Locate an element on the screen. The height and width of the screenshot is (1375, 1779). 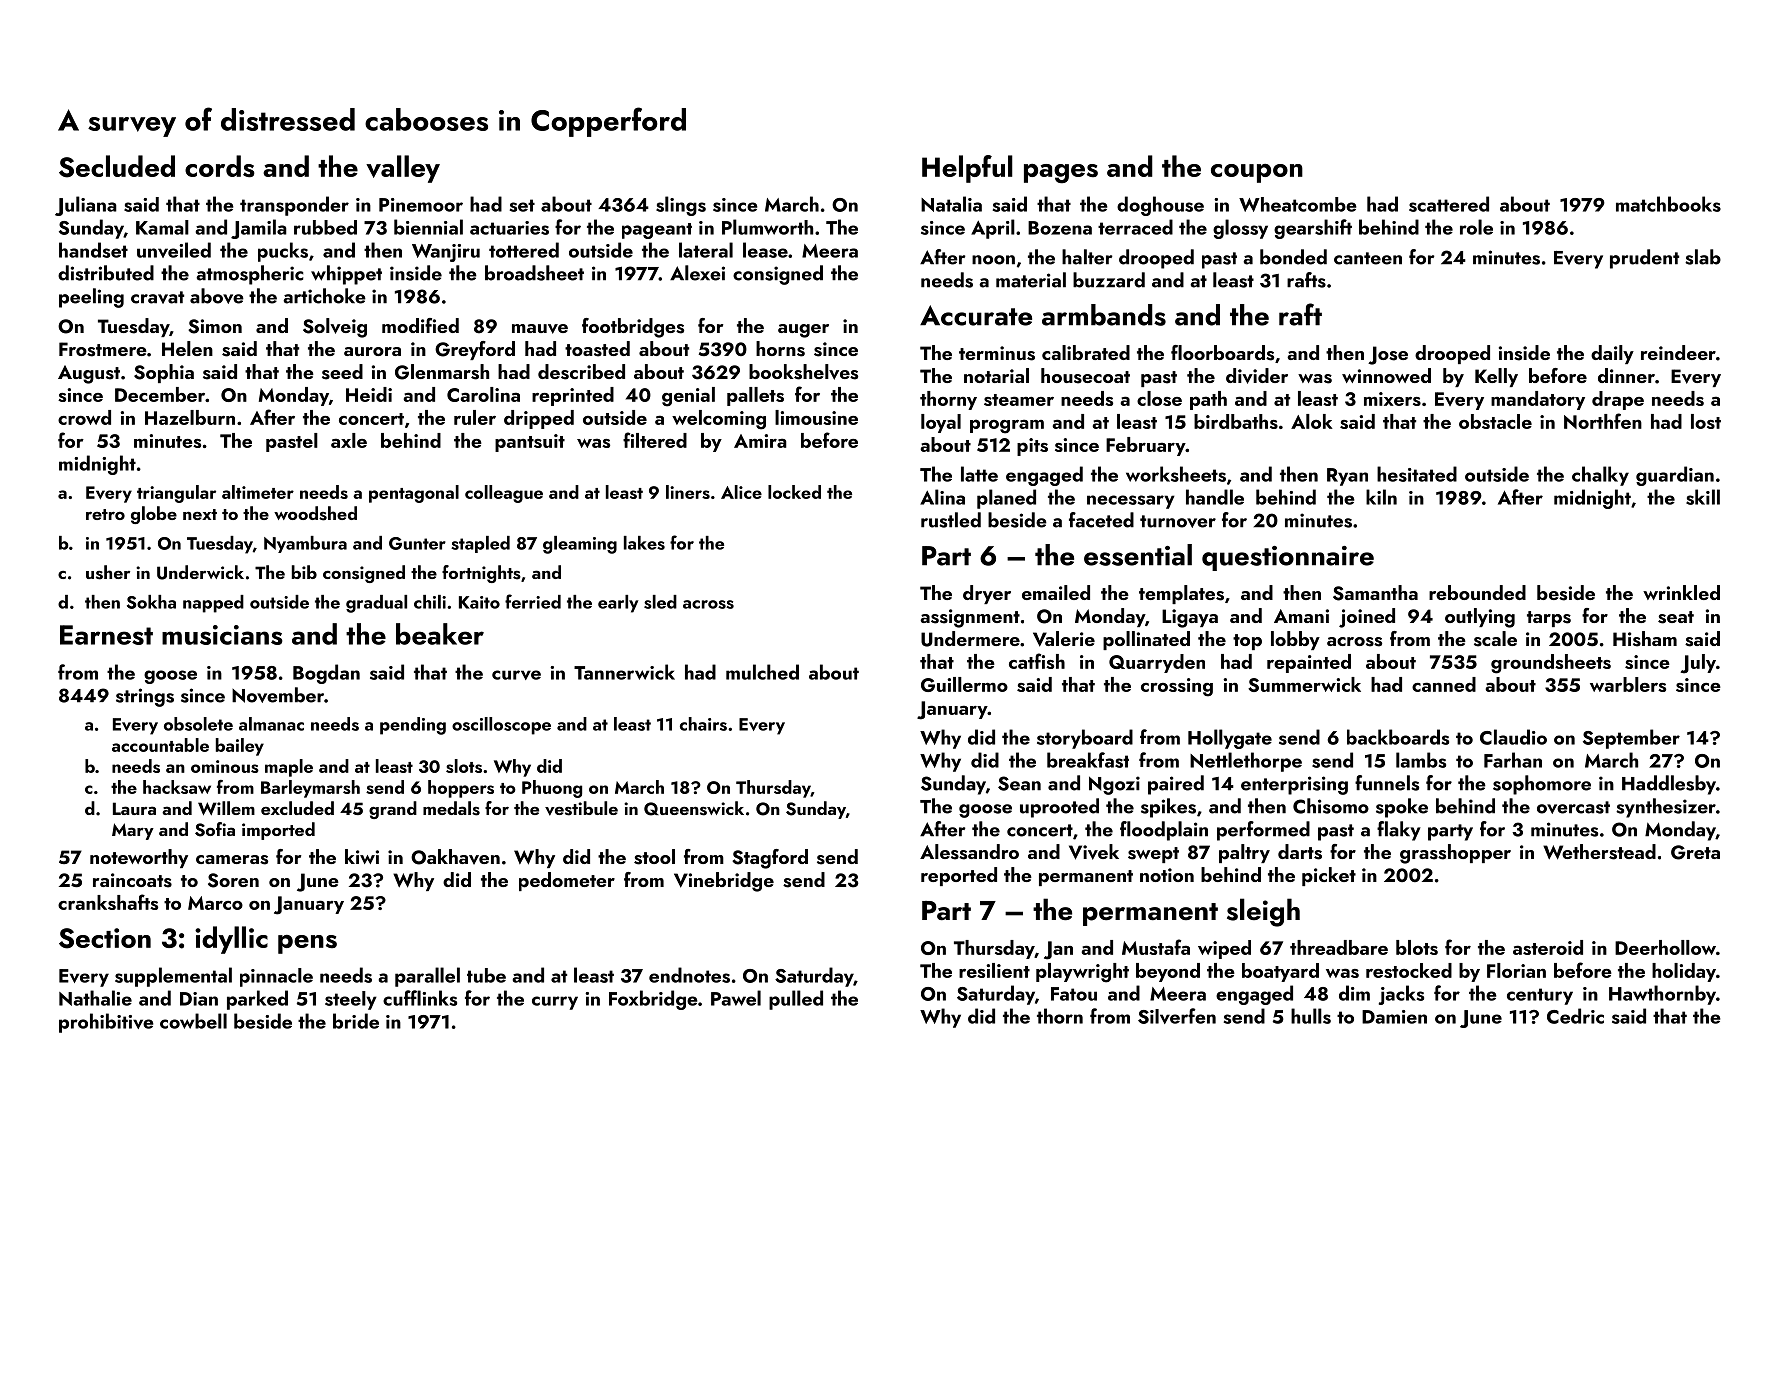
transponder is located at coordinates (294, 206).
